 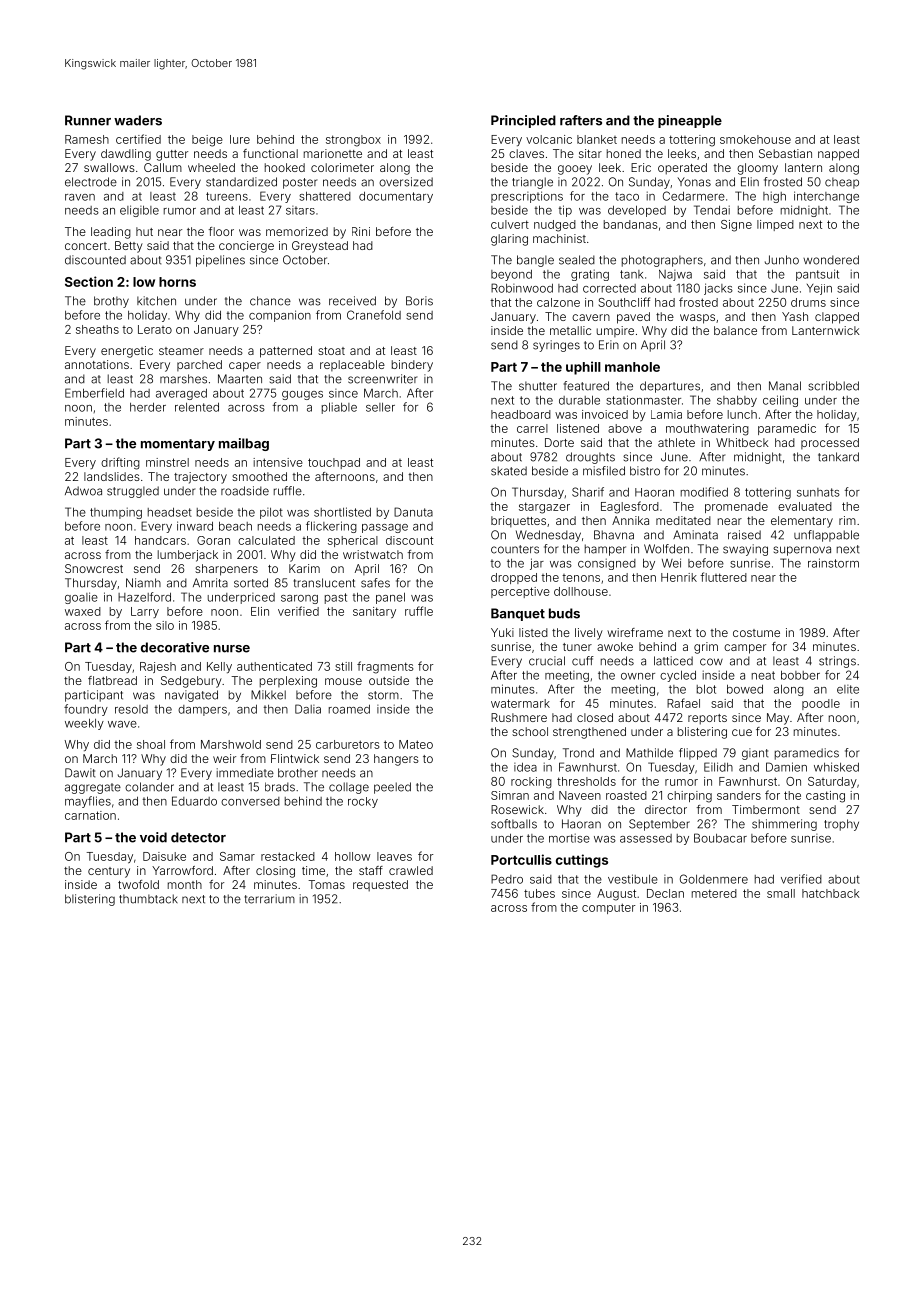 What do you see at coordinates (210, 583) in the page?
I see `Amrita` at bounding box center [210, 583].
